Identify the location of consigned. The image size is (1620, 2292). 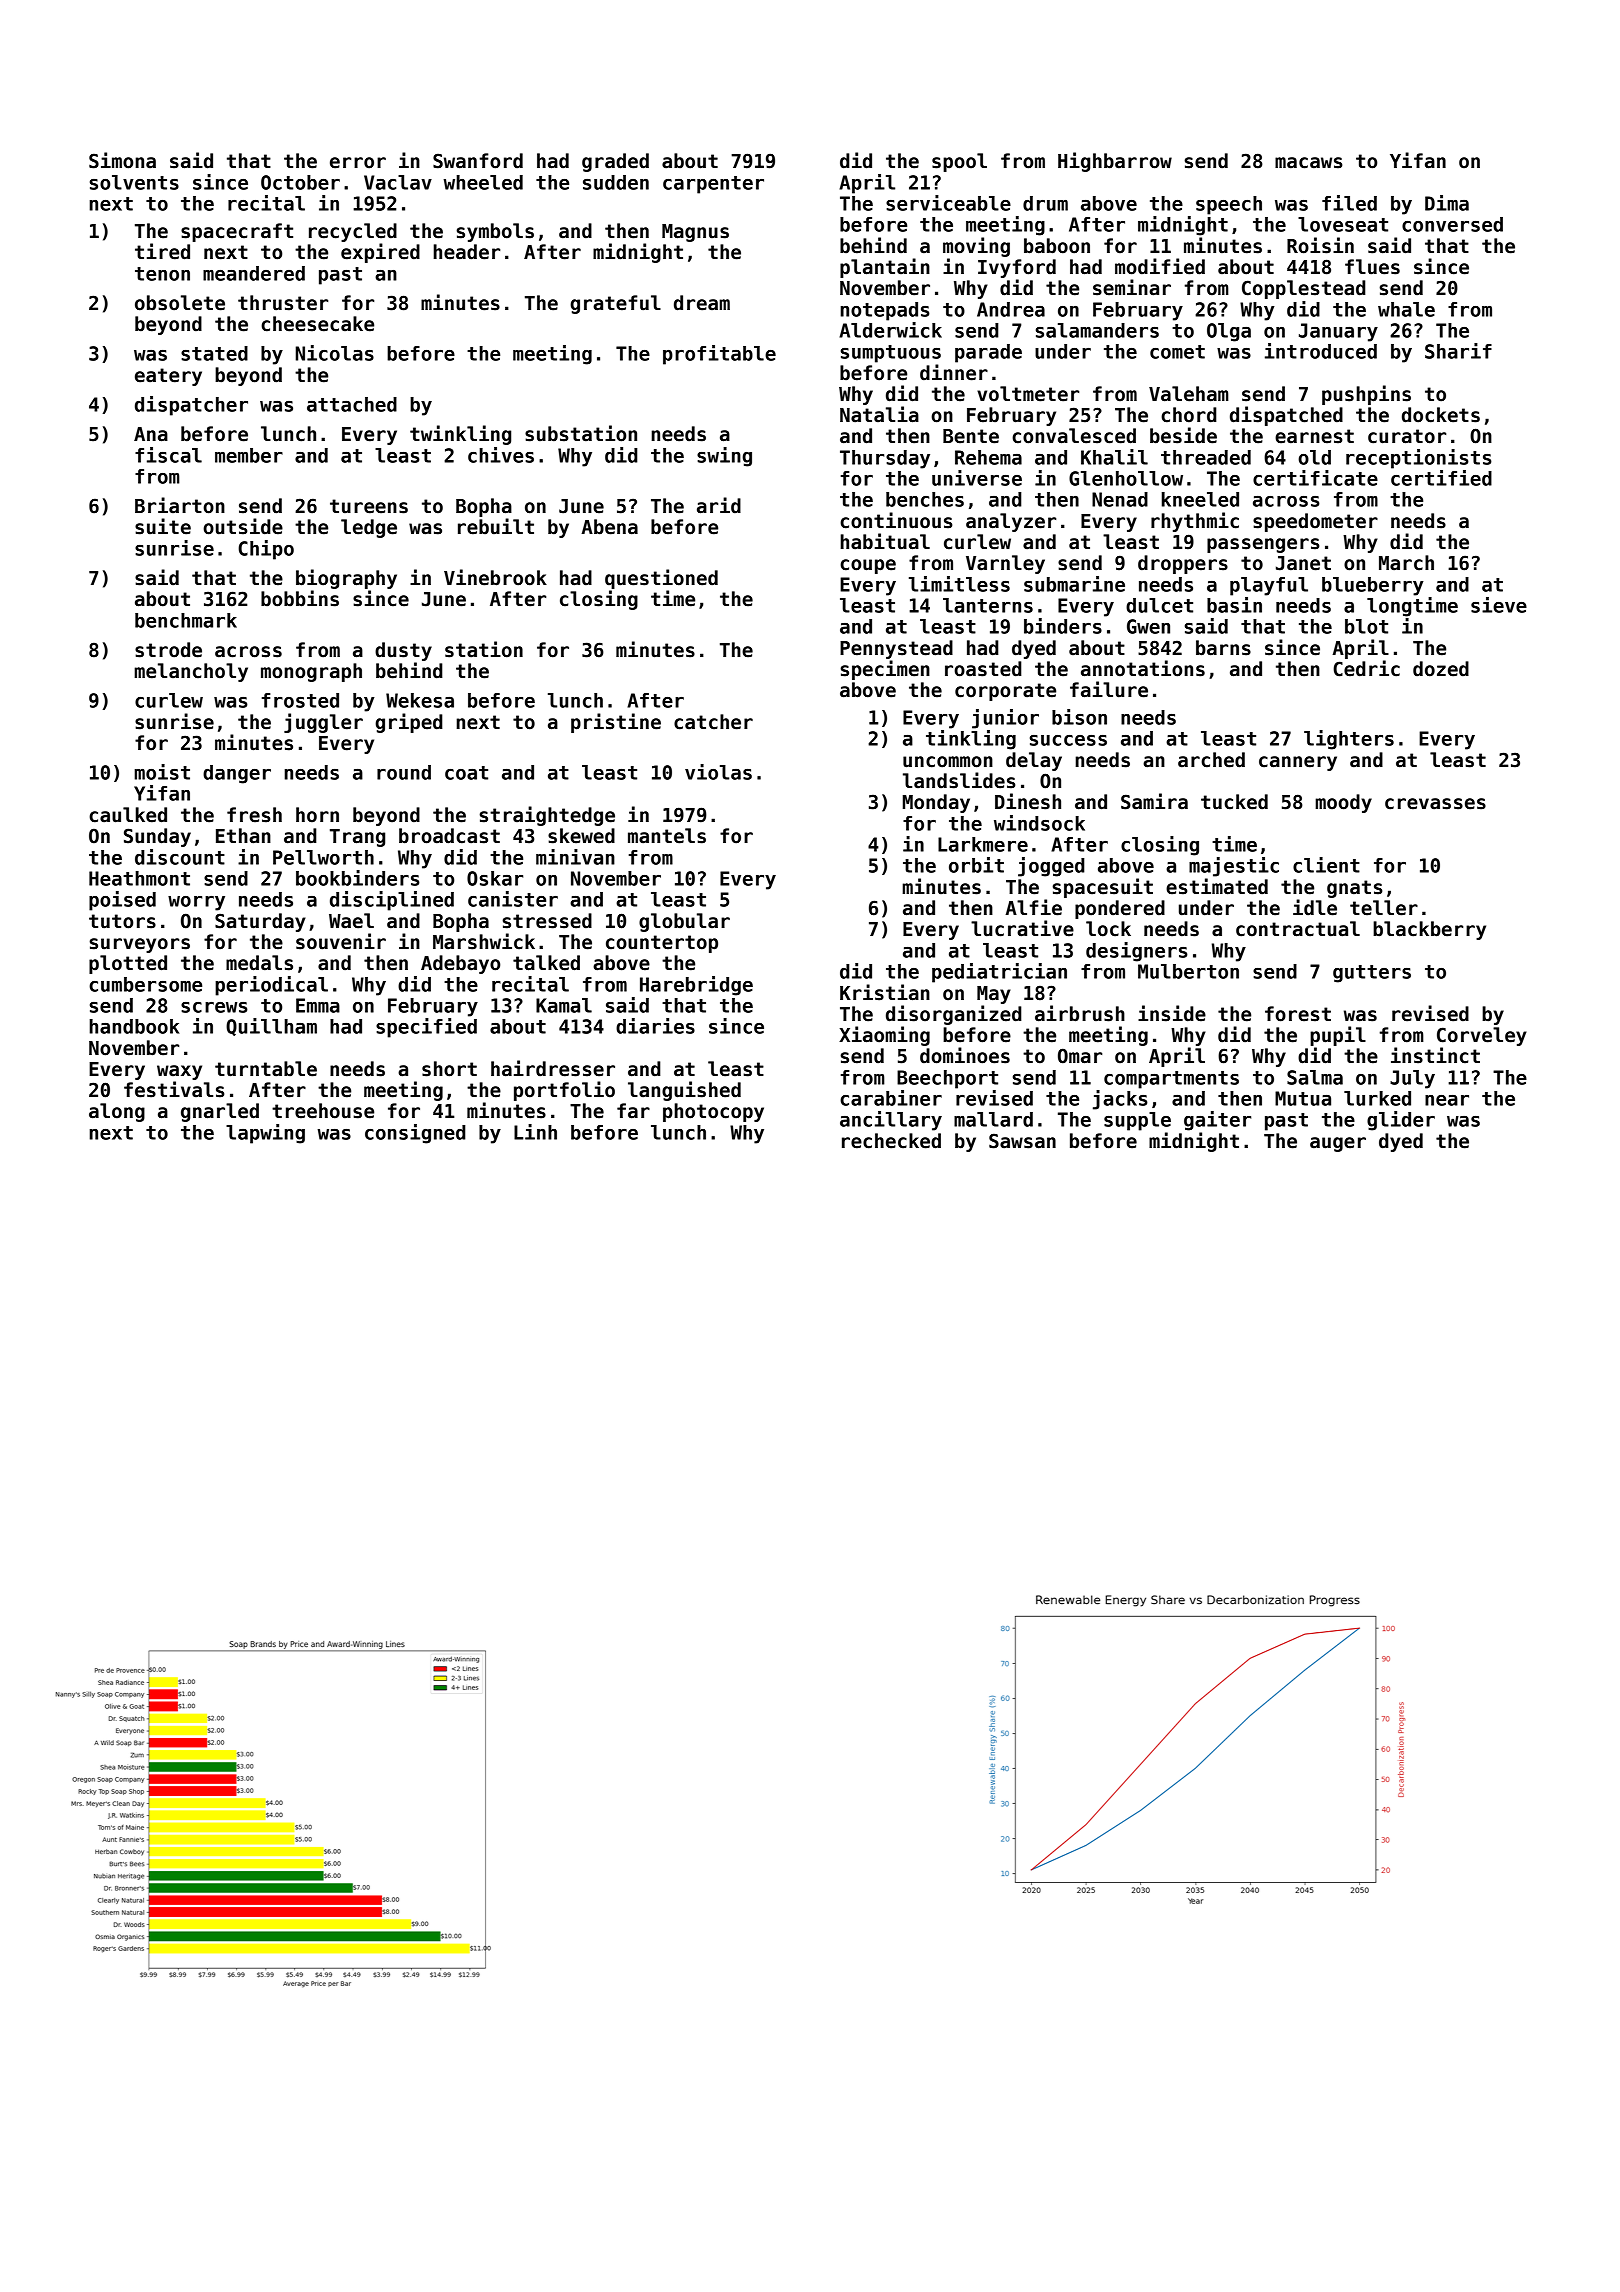
(415, 1134).
